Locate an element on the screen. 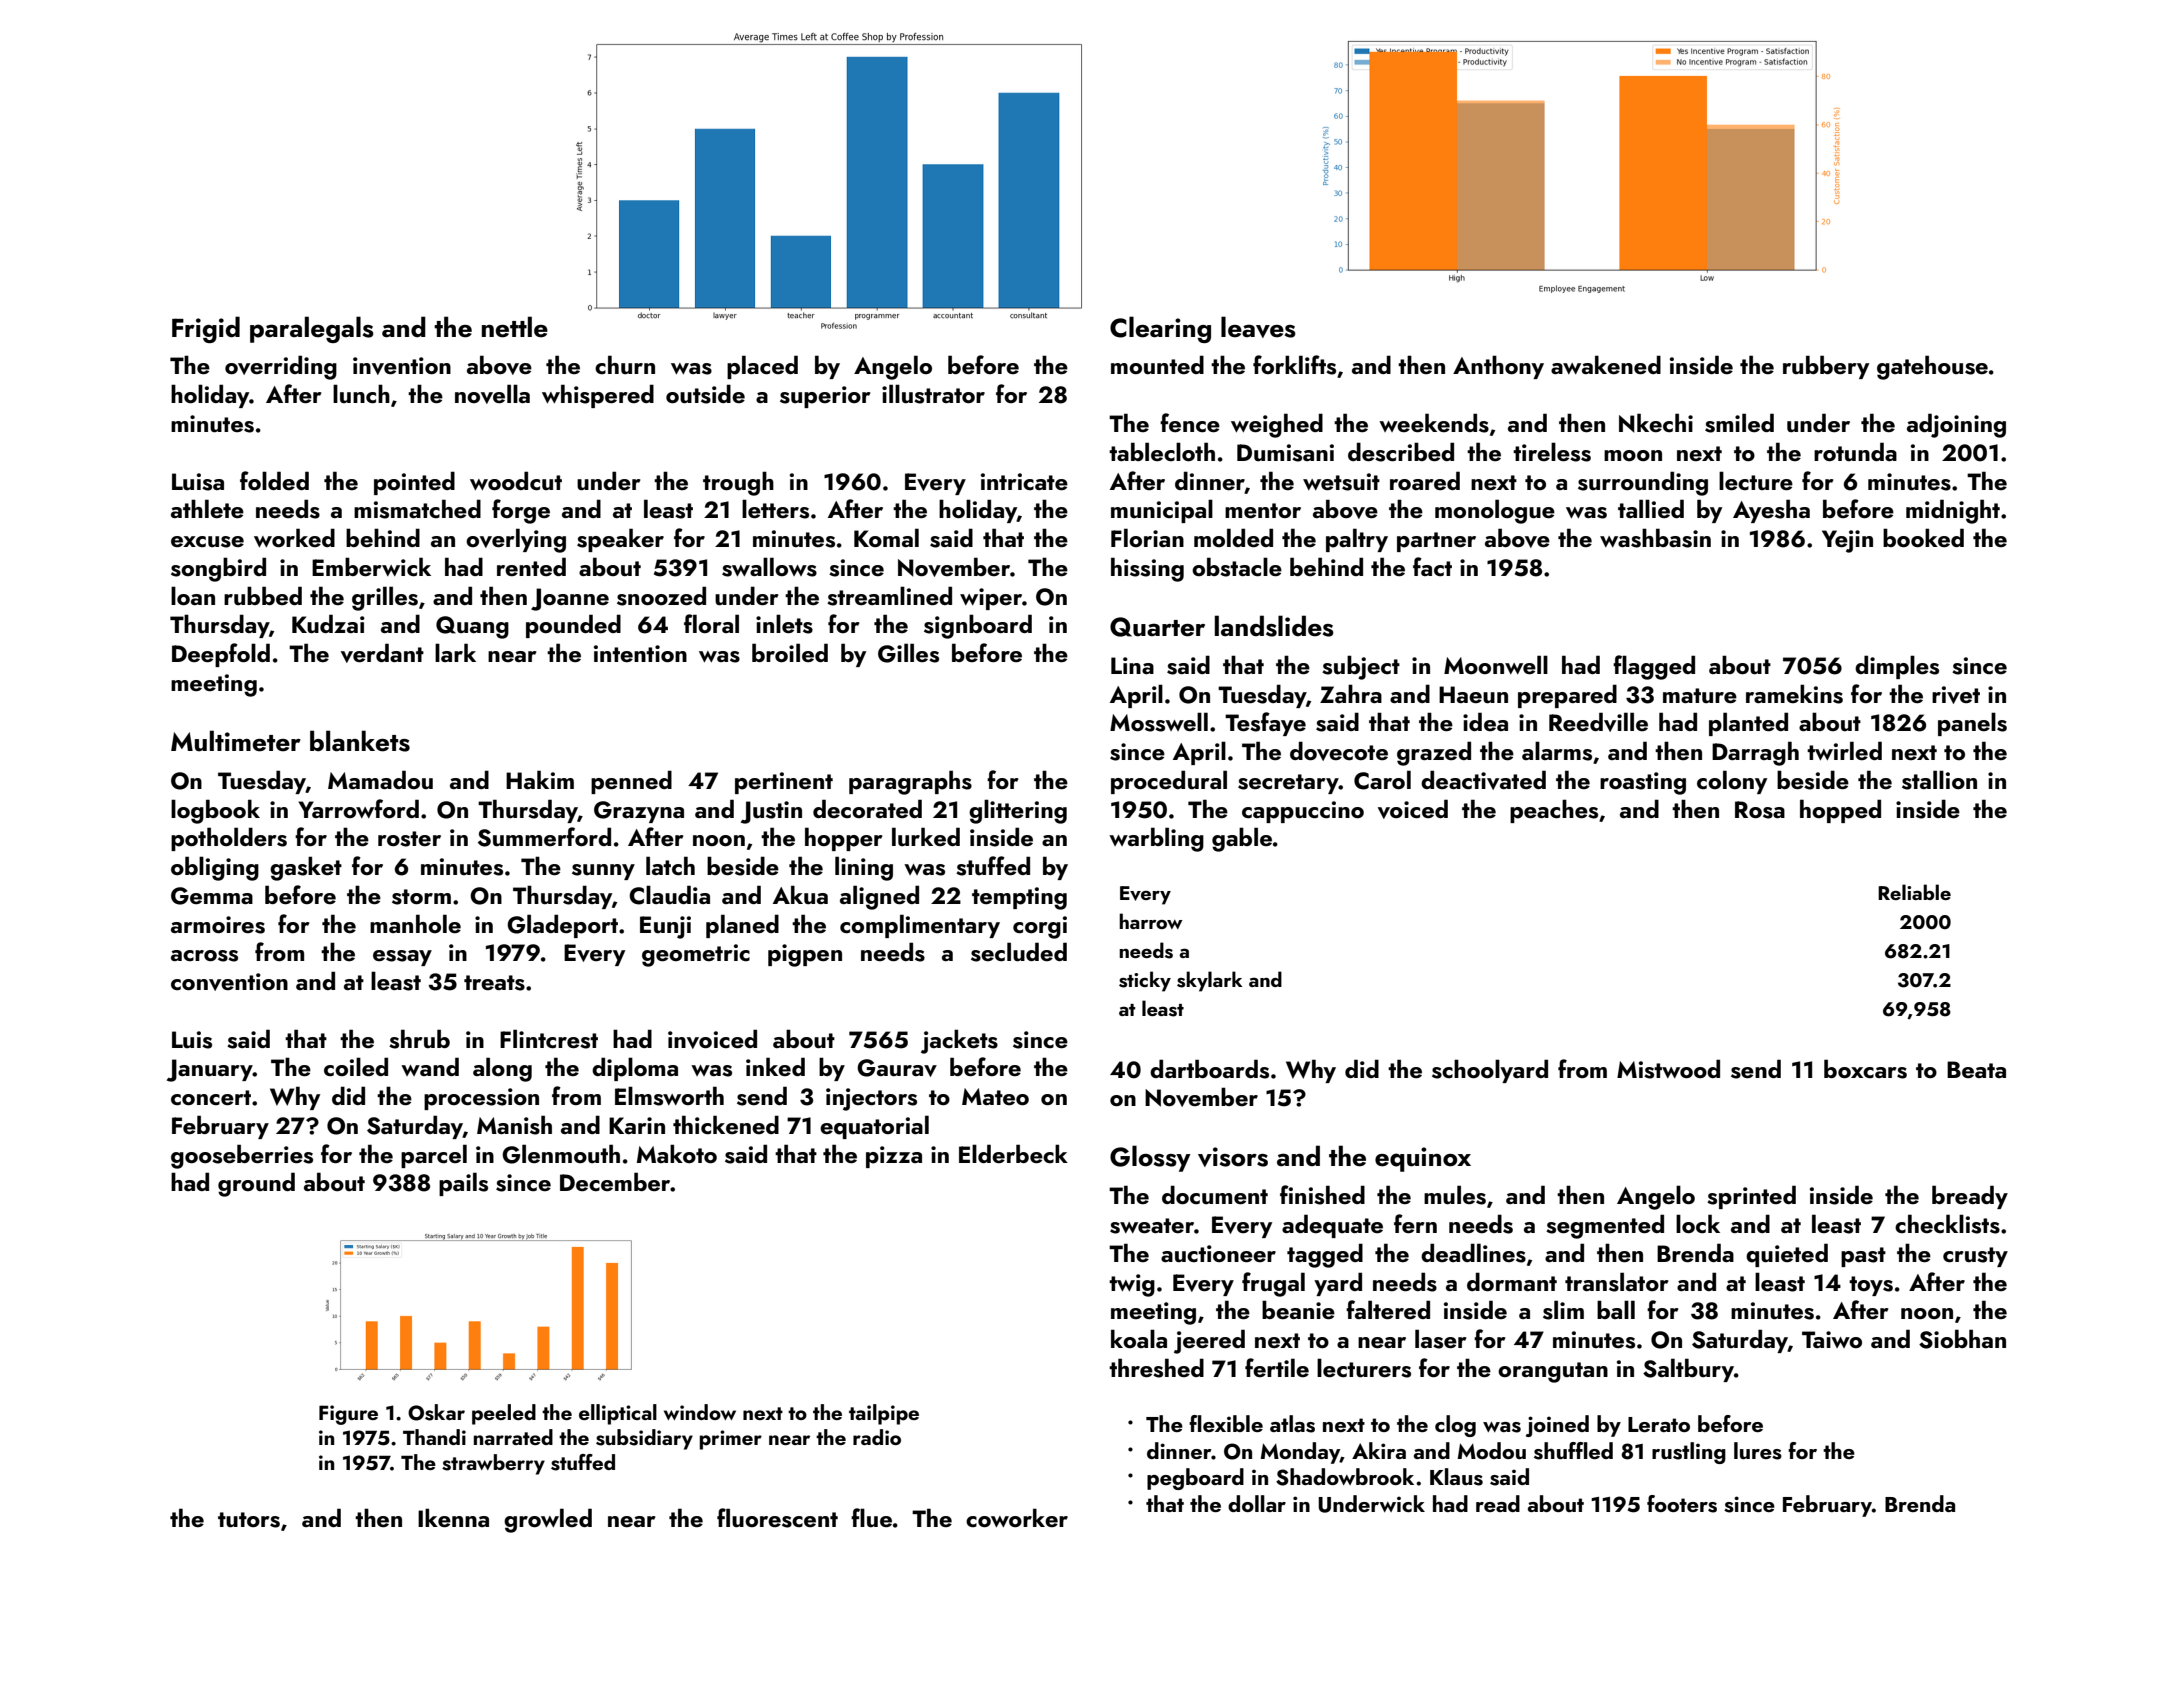 The image size is (2178, 1683). boxcars is located at coordinates (1865, 1069).
